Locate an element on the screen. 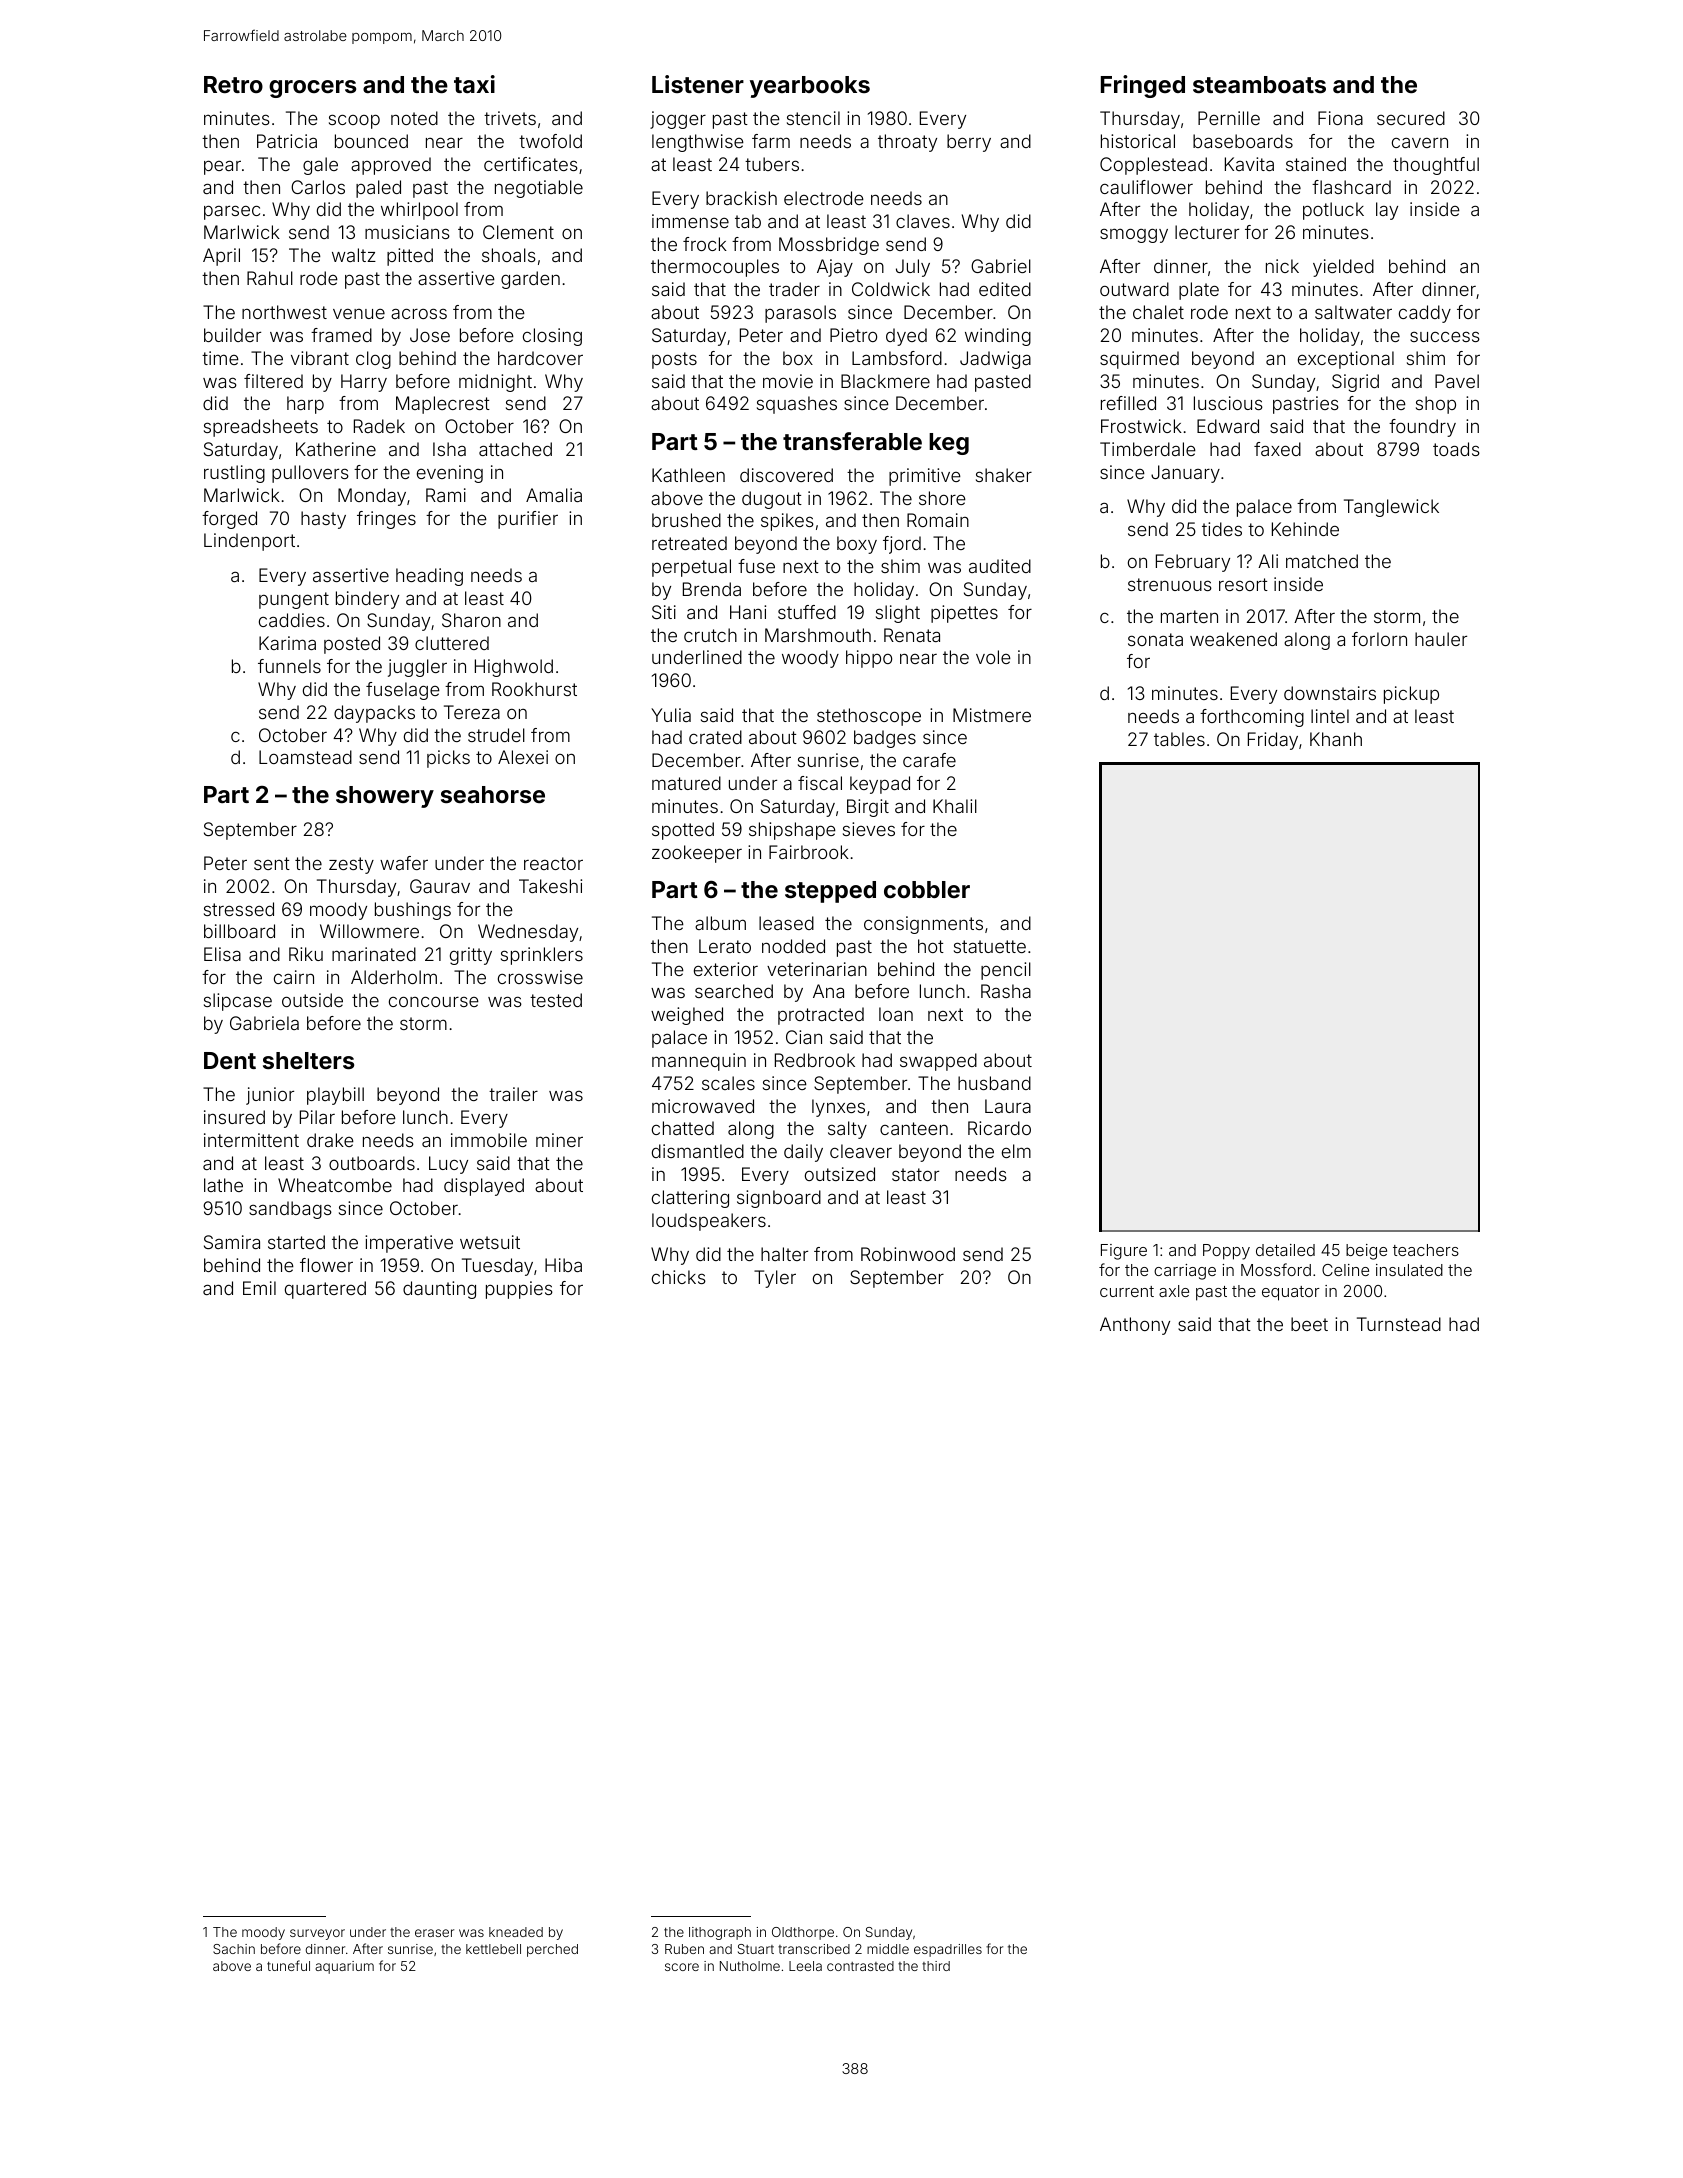 The image size is (1683, 2178). hauler is located at coordinates (1441, 639).
